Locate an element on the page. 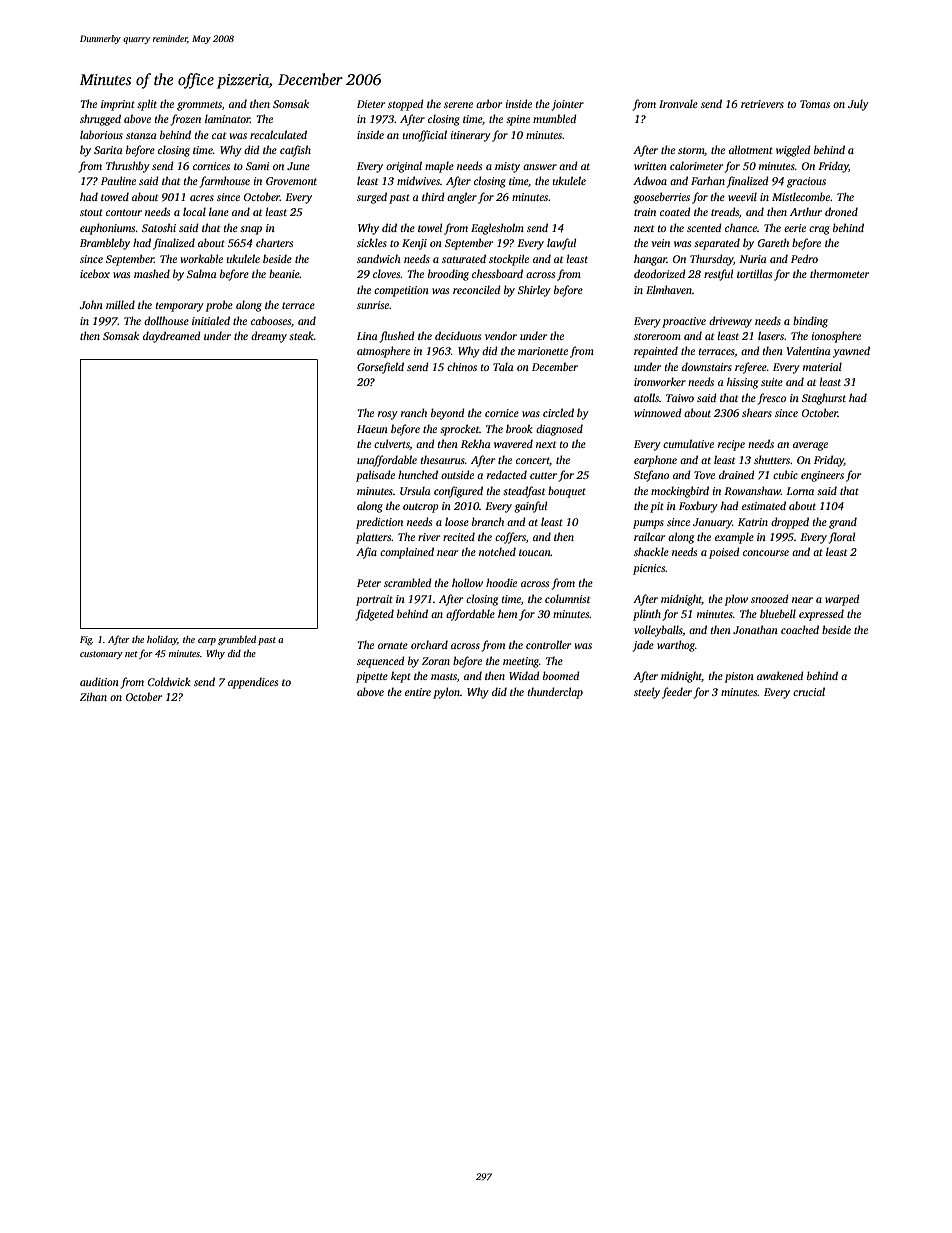 The width and height of the document is (952, 1233). gracious is located at coordinates (806, 182).
